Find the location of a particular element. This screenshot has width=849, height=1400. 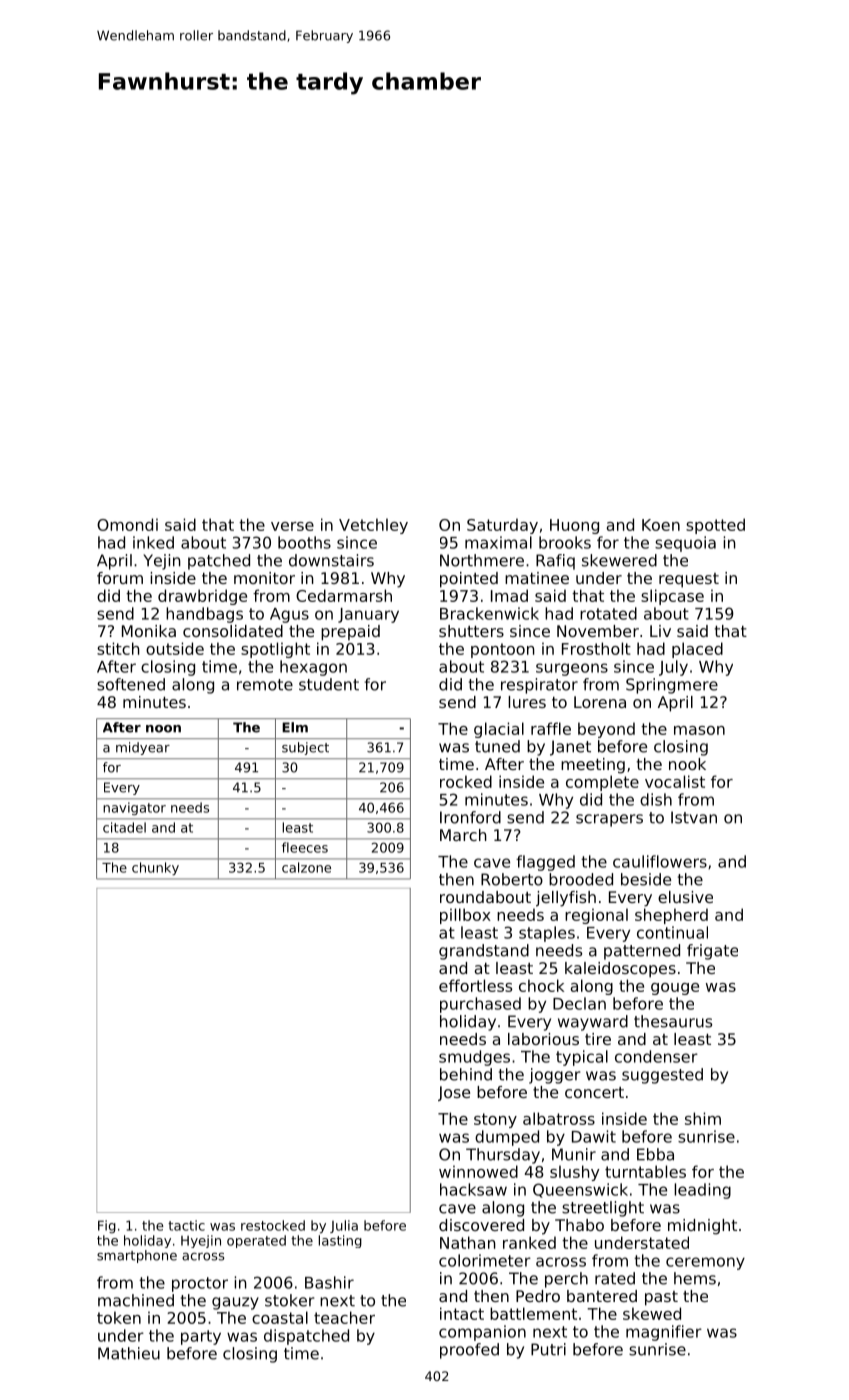

glacial is located at coordinates (499, 730).
